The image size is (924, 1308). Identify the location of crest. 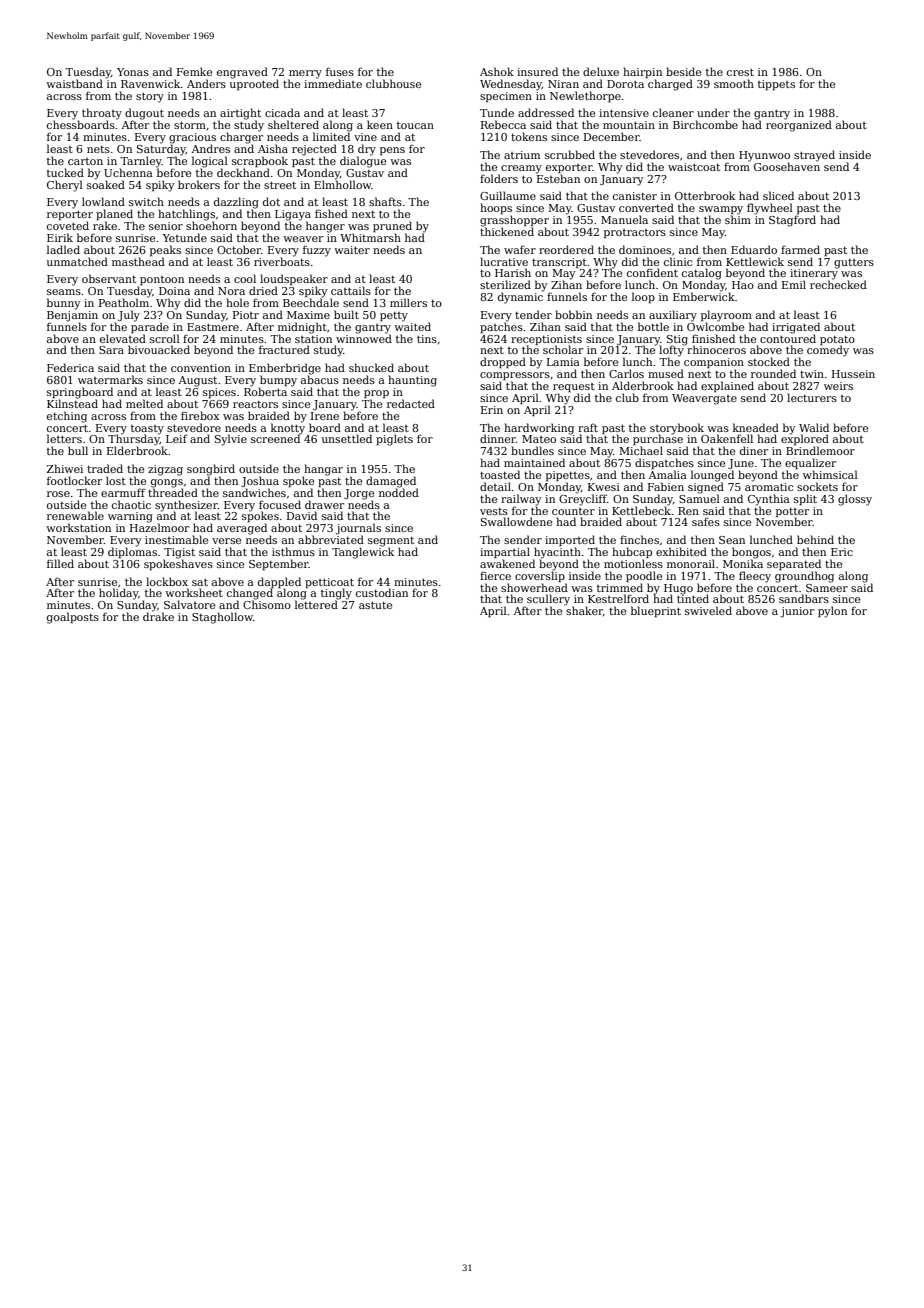
(740, 72).
